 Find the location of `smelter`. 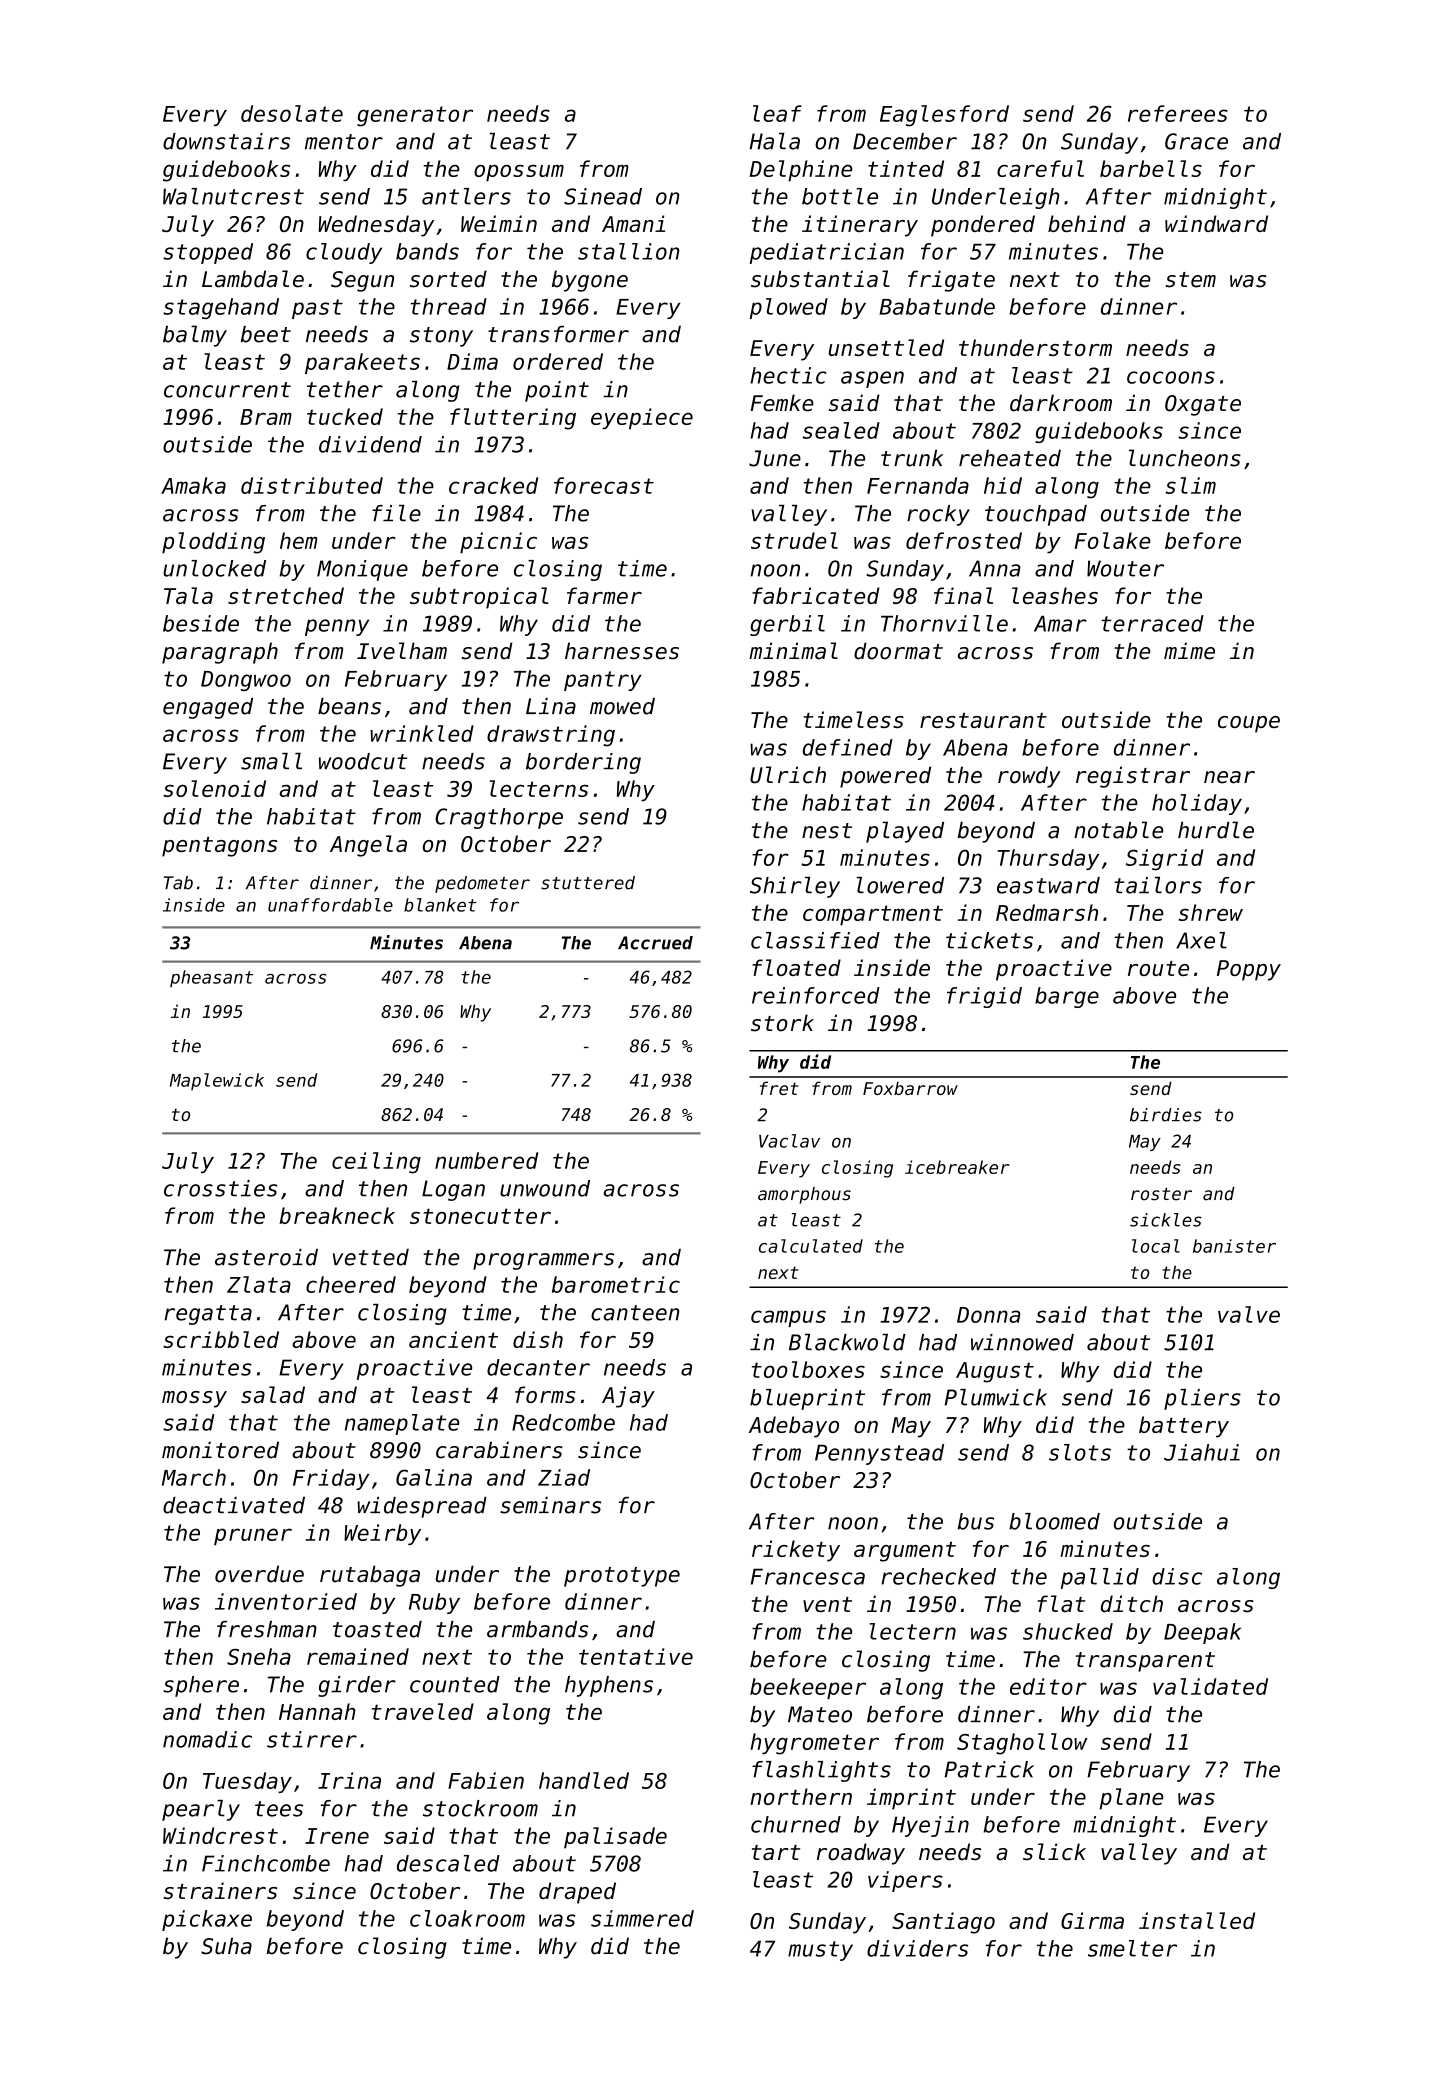

smelter is located at coordinates (1132, 1948).
